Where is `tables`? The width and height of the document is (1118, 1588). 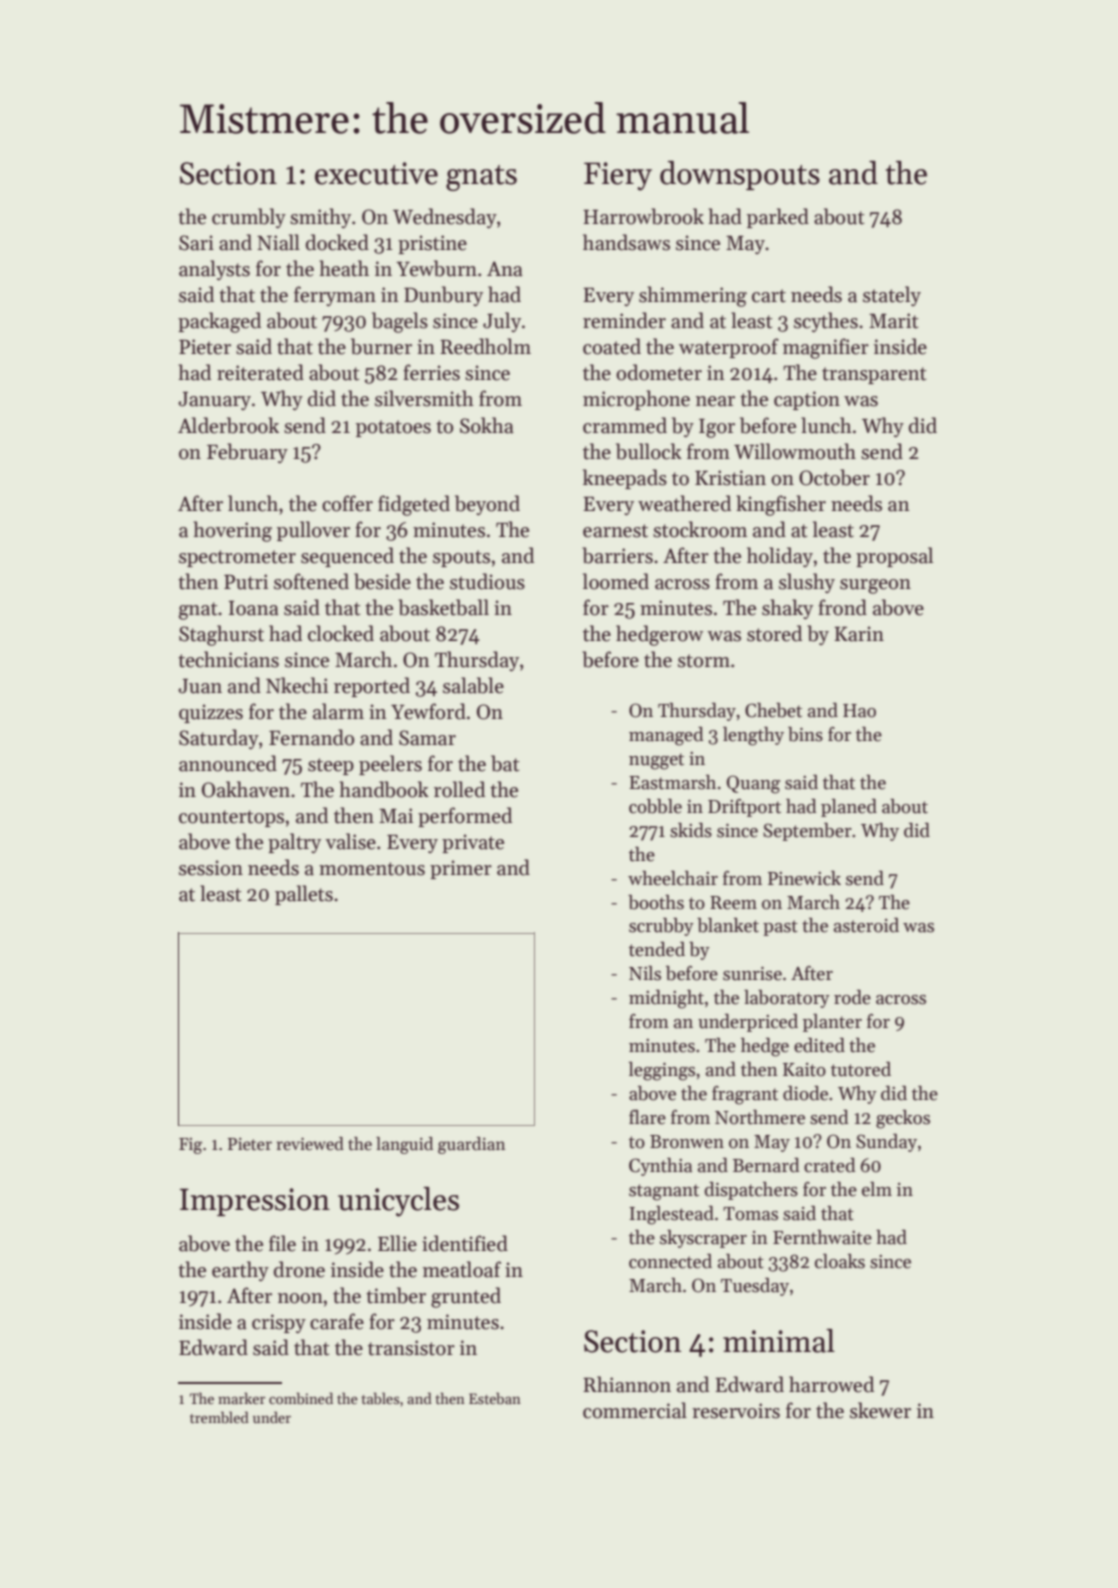
tables is located at coordinates (380, 1398).
